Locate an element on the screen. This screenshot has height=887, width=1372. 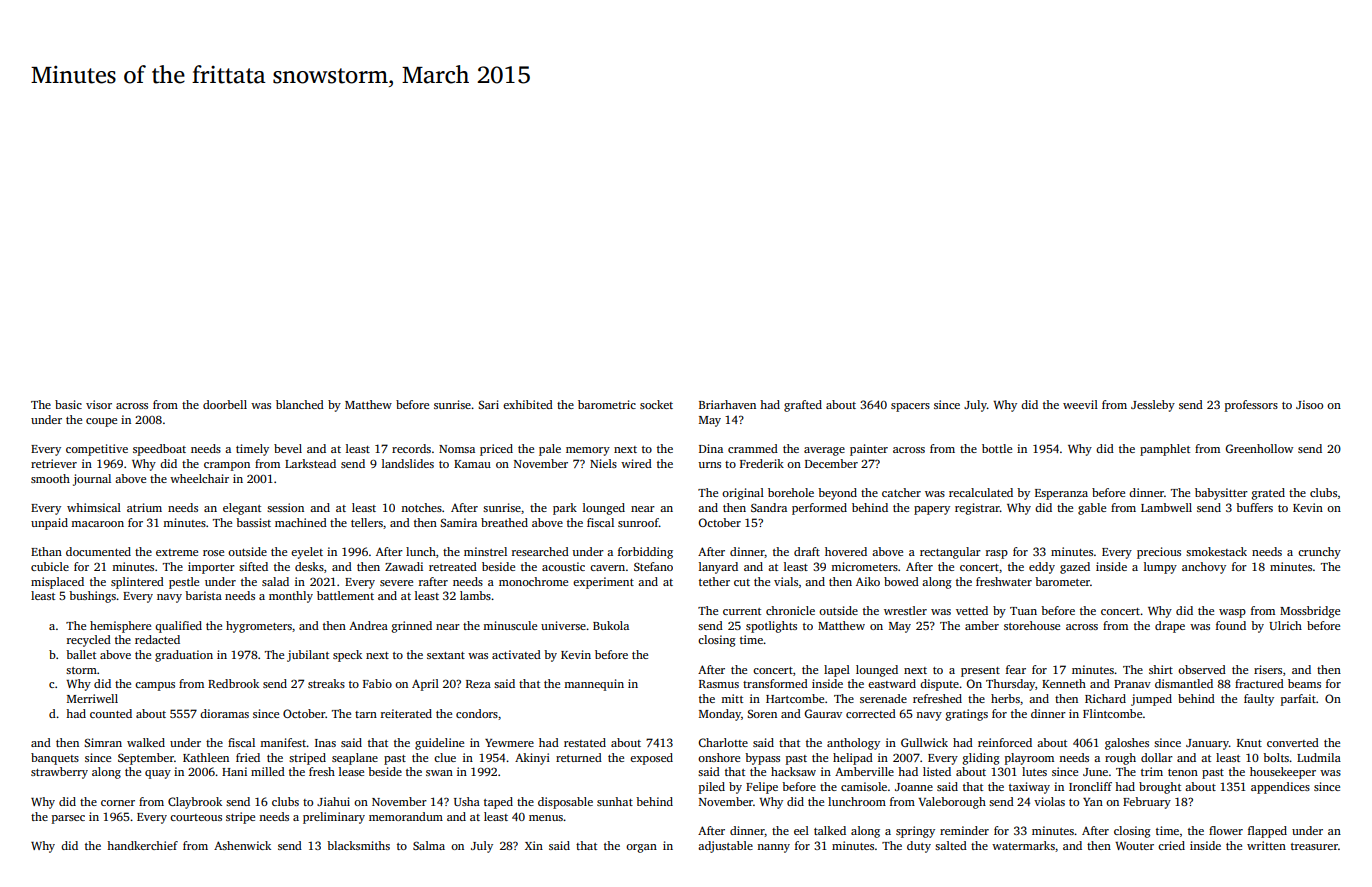
duty is located at coordinates (919, 847).
